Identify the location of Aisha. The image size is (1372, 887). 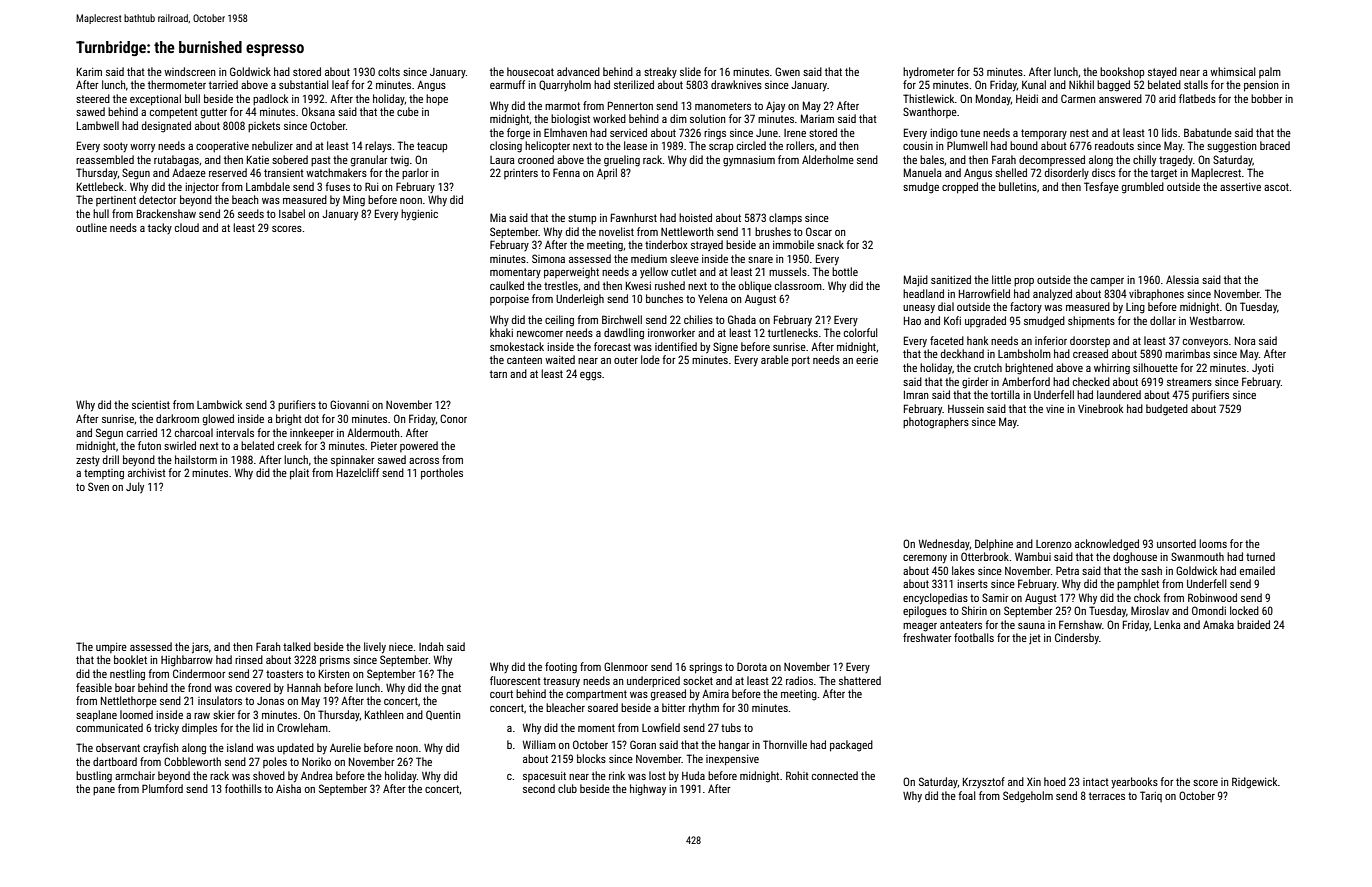
(288, 788).
